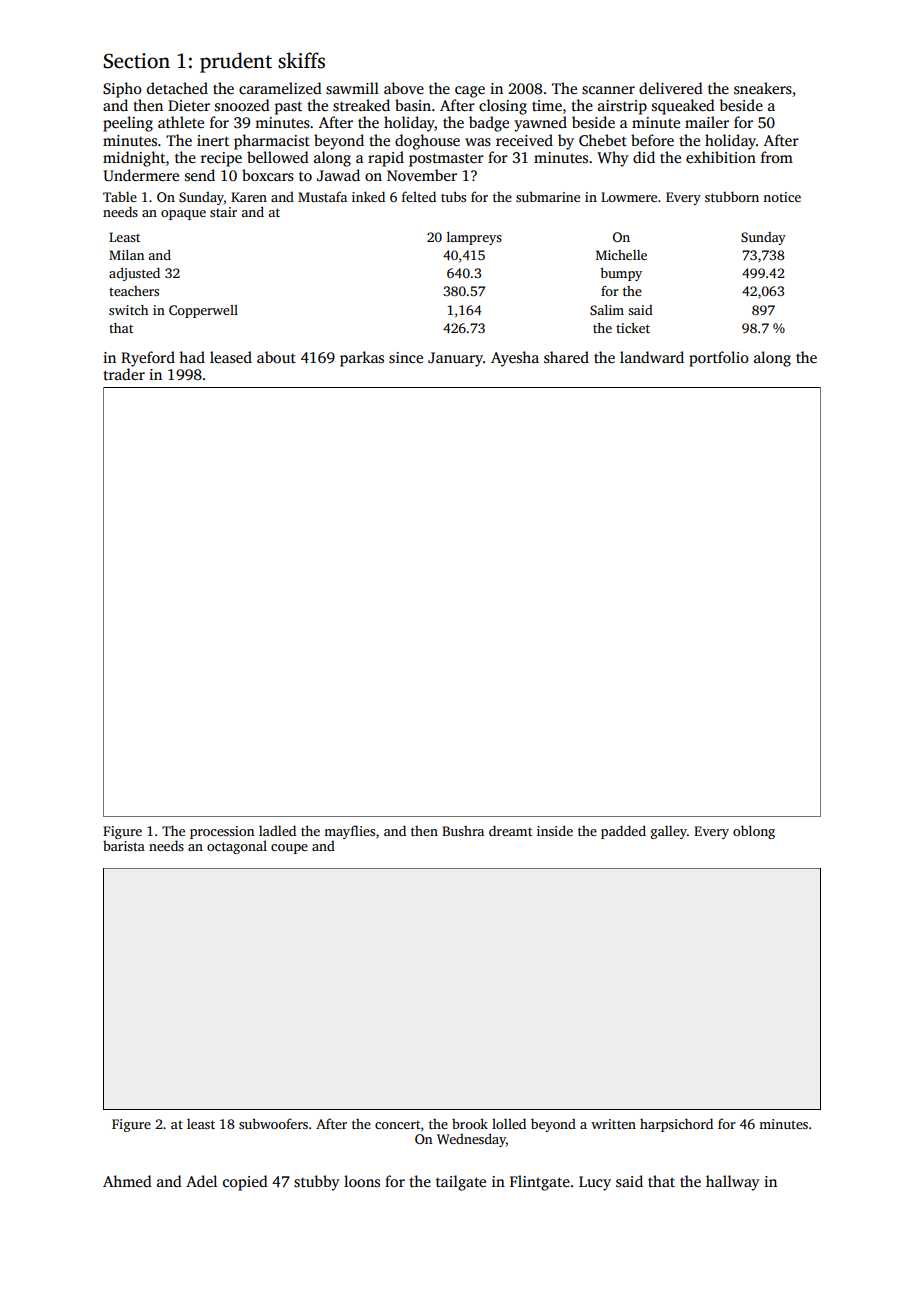 Image resolution: width=924 pixels, height=1308 pixels. Describe the element at coordinates (732, 196) in the screenshot. I see `stubborn` at that location.
